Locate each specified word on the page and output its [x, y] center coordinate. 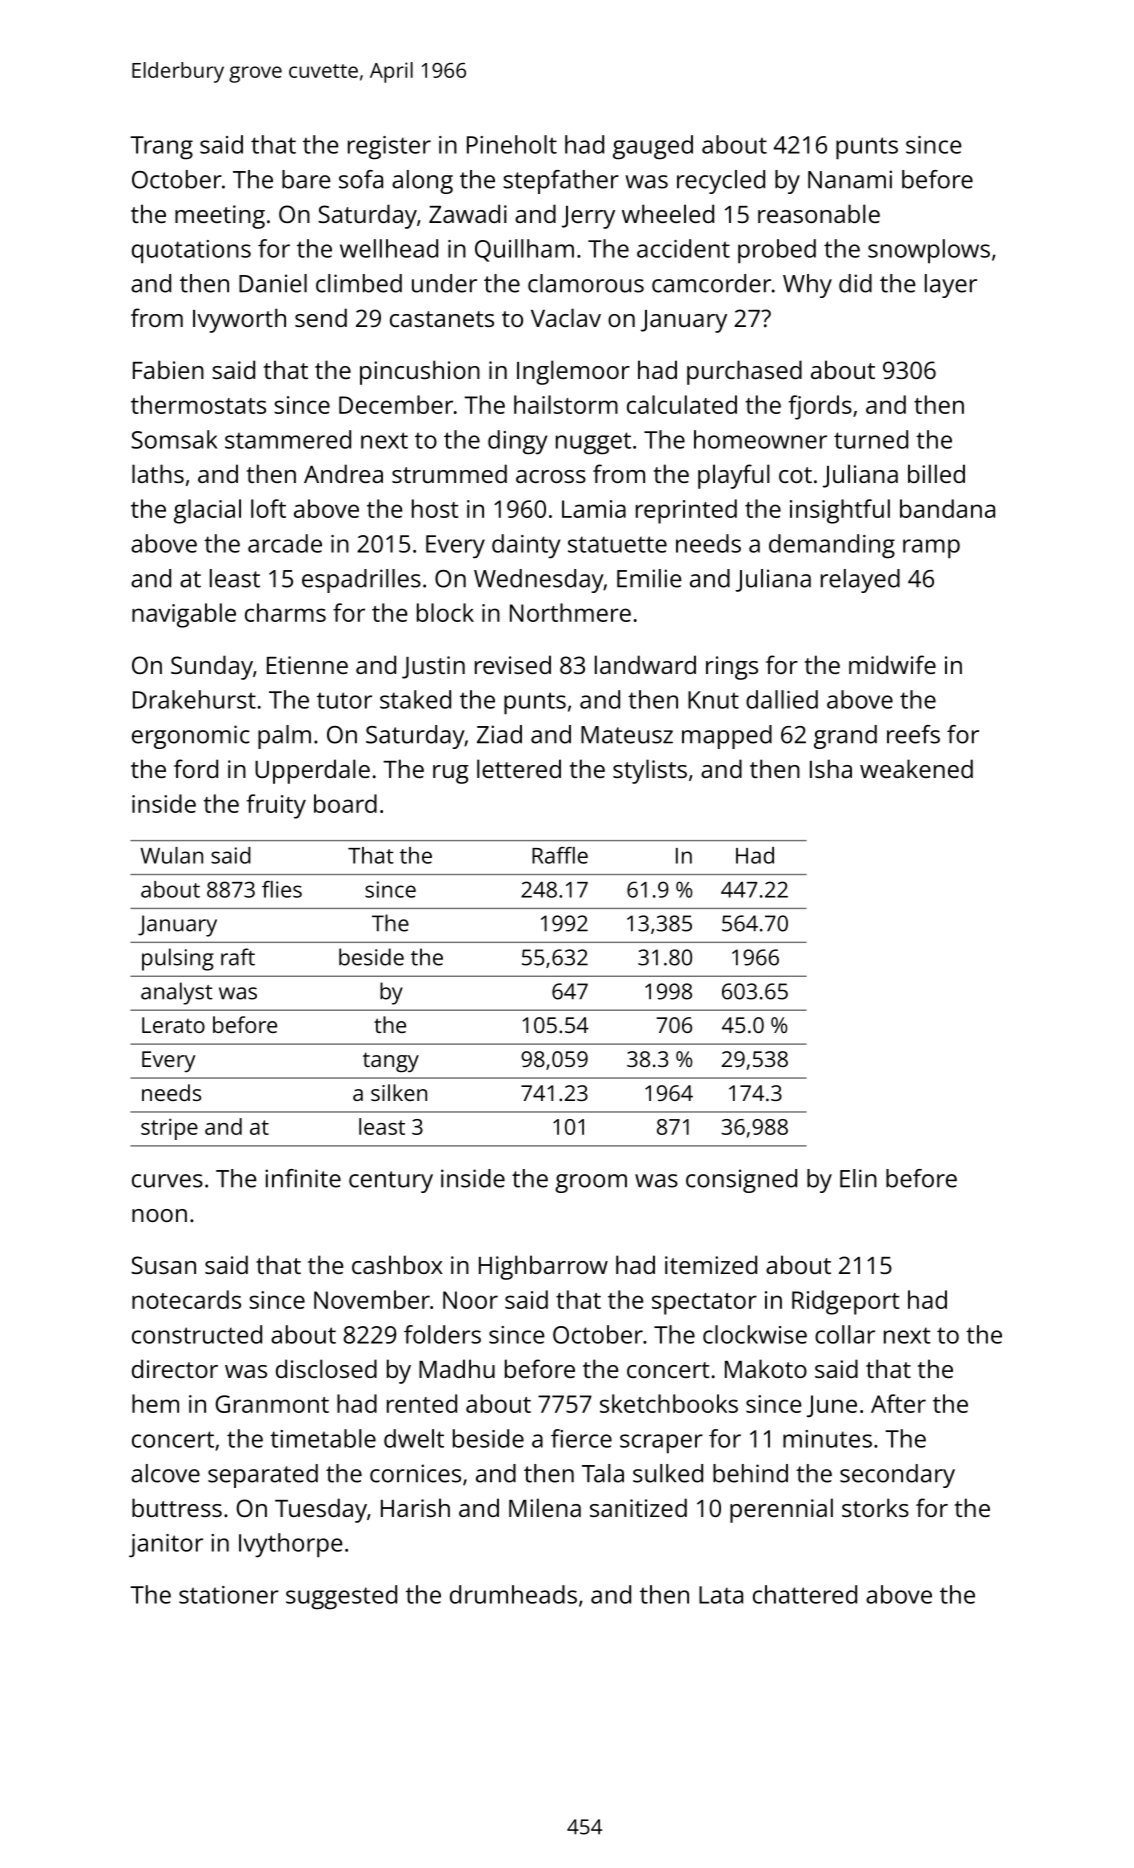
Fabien [168, 369]
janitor [166, 1545]
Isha [831, 768]
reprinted [686, 511]
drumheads [513, 1594]
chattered [805, 1594]
